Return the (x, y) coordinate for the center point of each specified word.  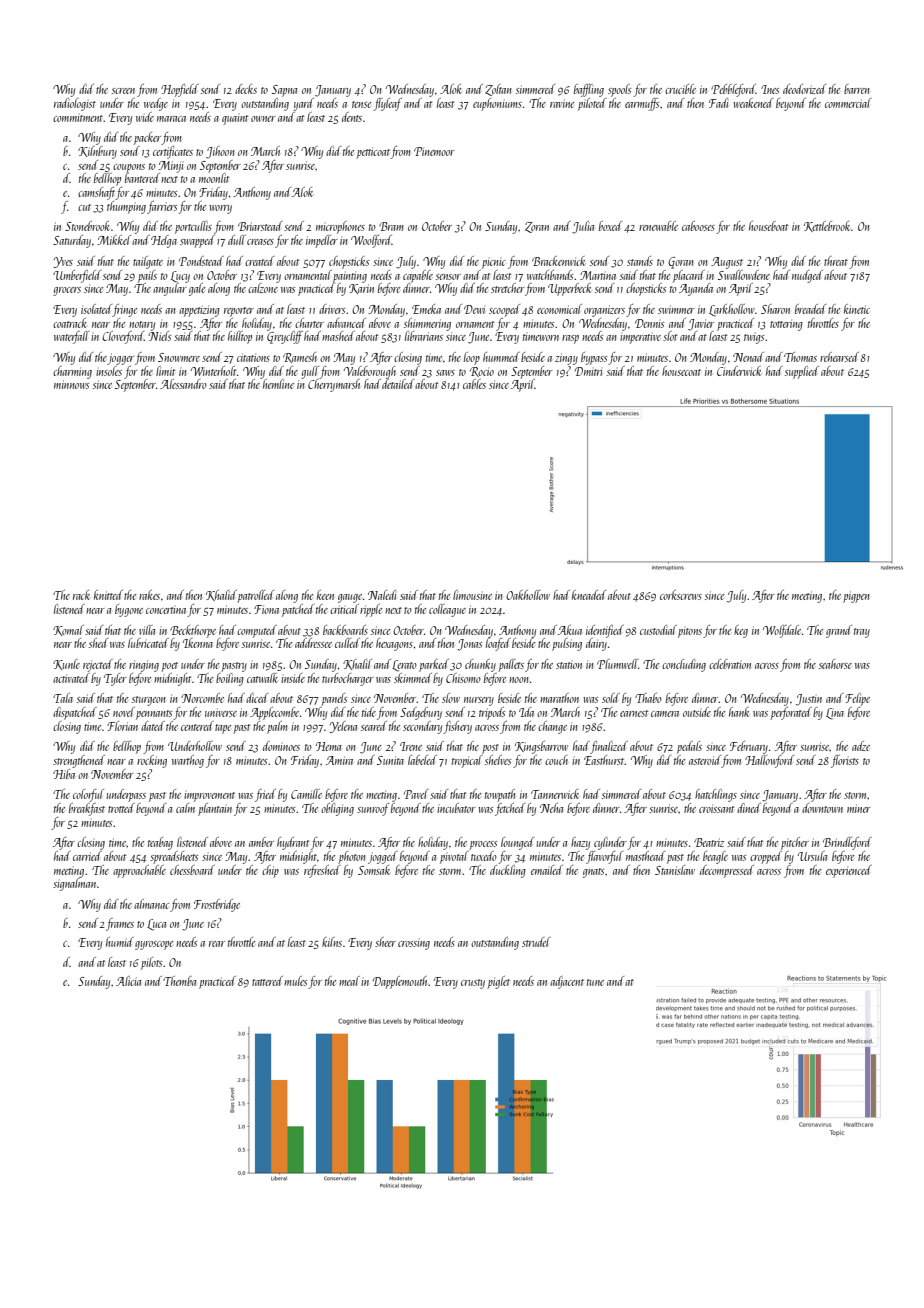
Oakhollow (528, 595)
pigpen (856, 597)
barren (857, 89)
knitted (108, 595)
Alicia (128, 981)
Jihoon (220, 152)
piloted (592, 104)
